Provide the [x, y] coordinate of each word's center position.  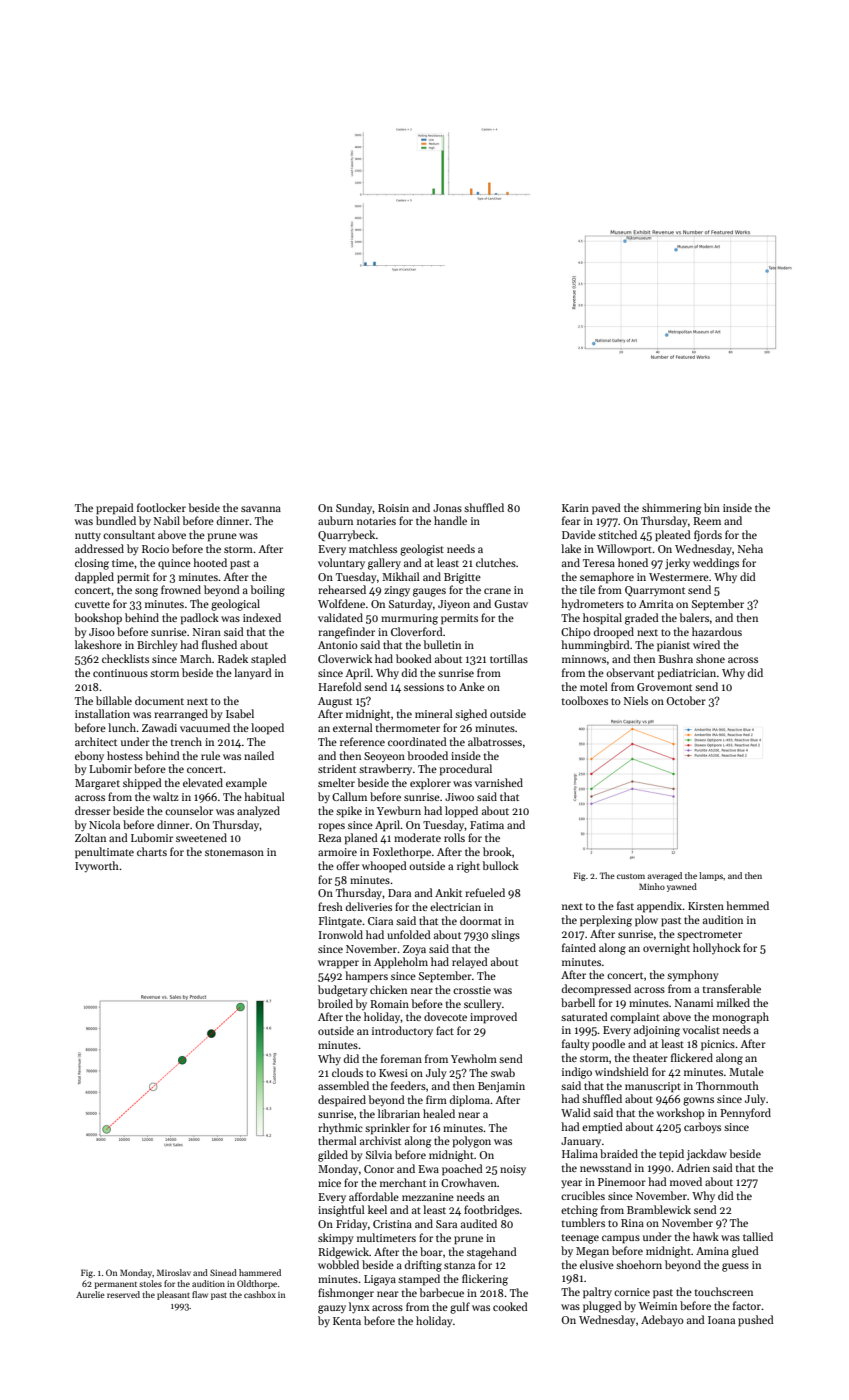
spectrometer [709, 936]
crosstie [472, 990]
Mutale [746, 1071]
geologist [422, 550]
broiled [335, 1003]
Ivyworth [97, 867]
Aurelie [90, 1294]
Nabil [167, 520]
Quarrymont [655, 591]
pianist [673, 646]
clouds [347, 1072]
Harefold [340, 686]
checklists [125, 658]
